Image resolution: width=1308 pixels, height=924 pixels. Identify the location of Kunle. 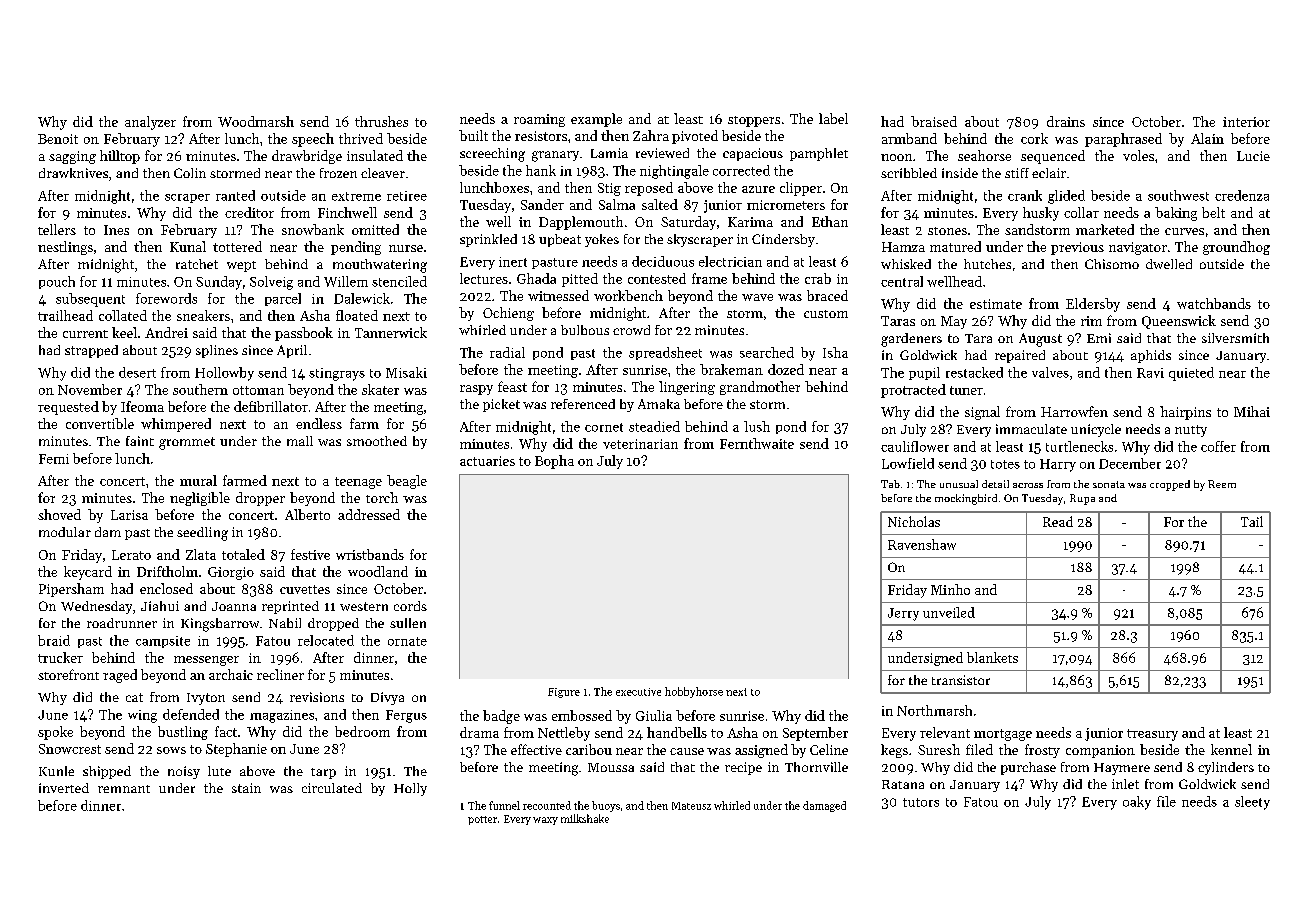
(56, 771).
